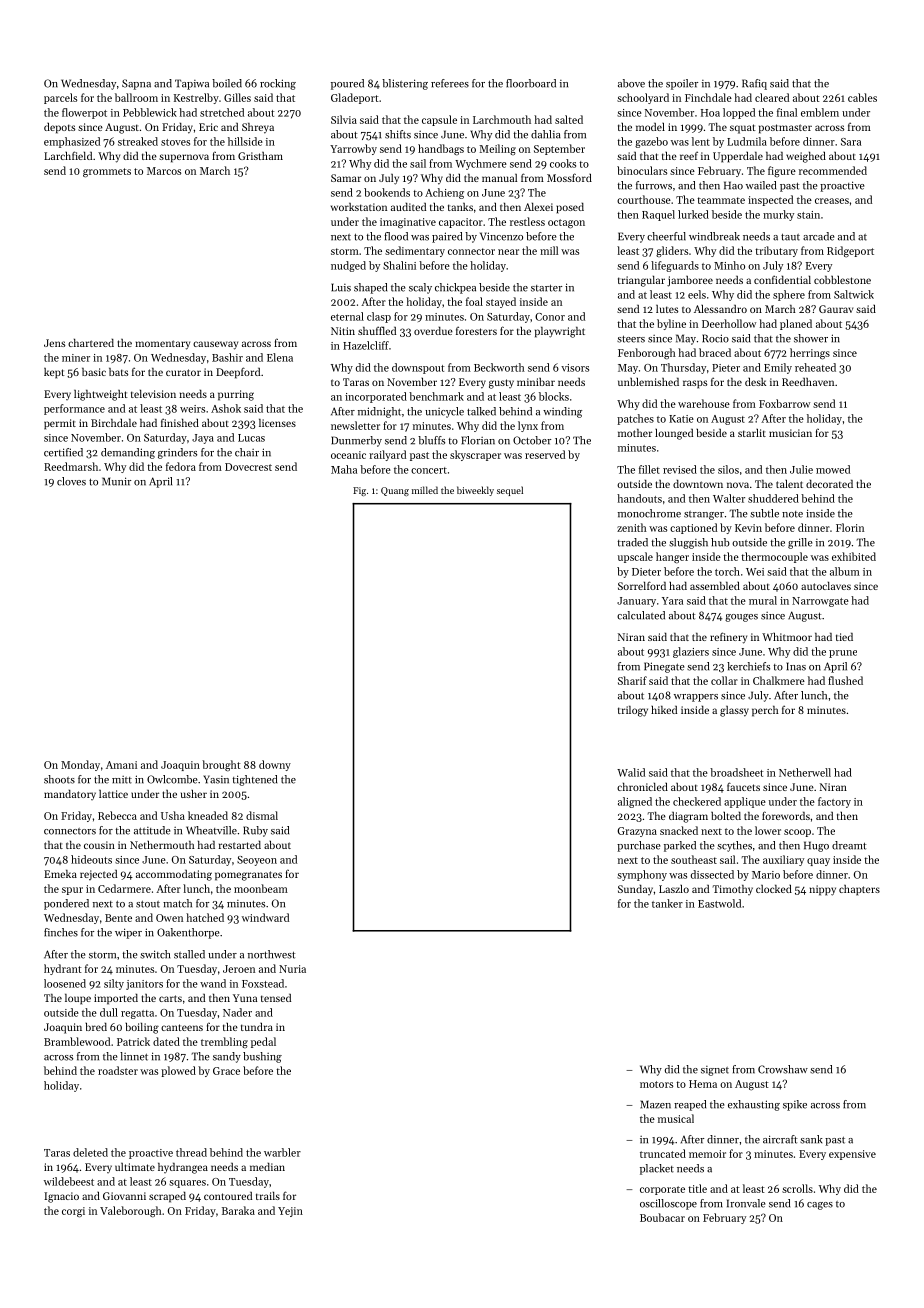 The width and height of the screenshot is (924, 1308). I want to click on Yejin, so click(290, 1212).
